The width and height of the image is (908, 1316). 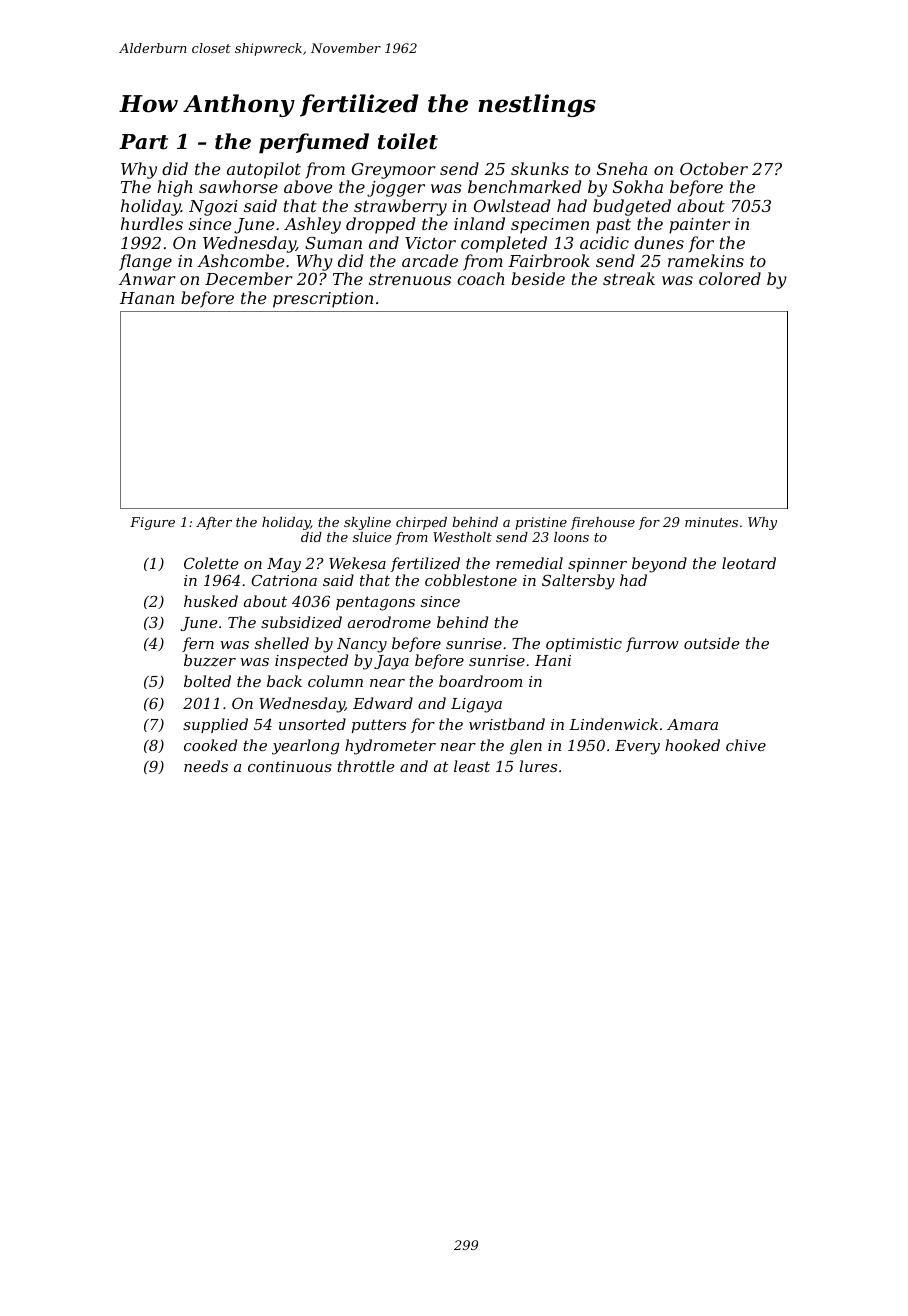 I want to click on yearlong, so click(x=305, y=747).
